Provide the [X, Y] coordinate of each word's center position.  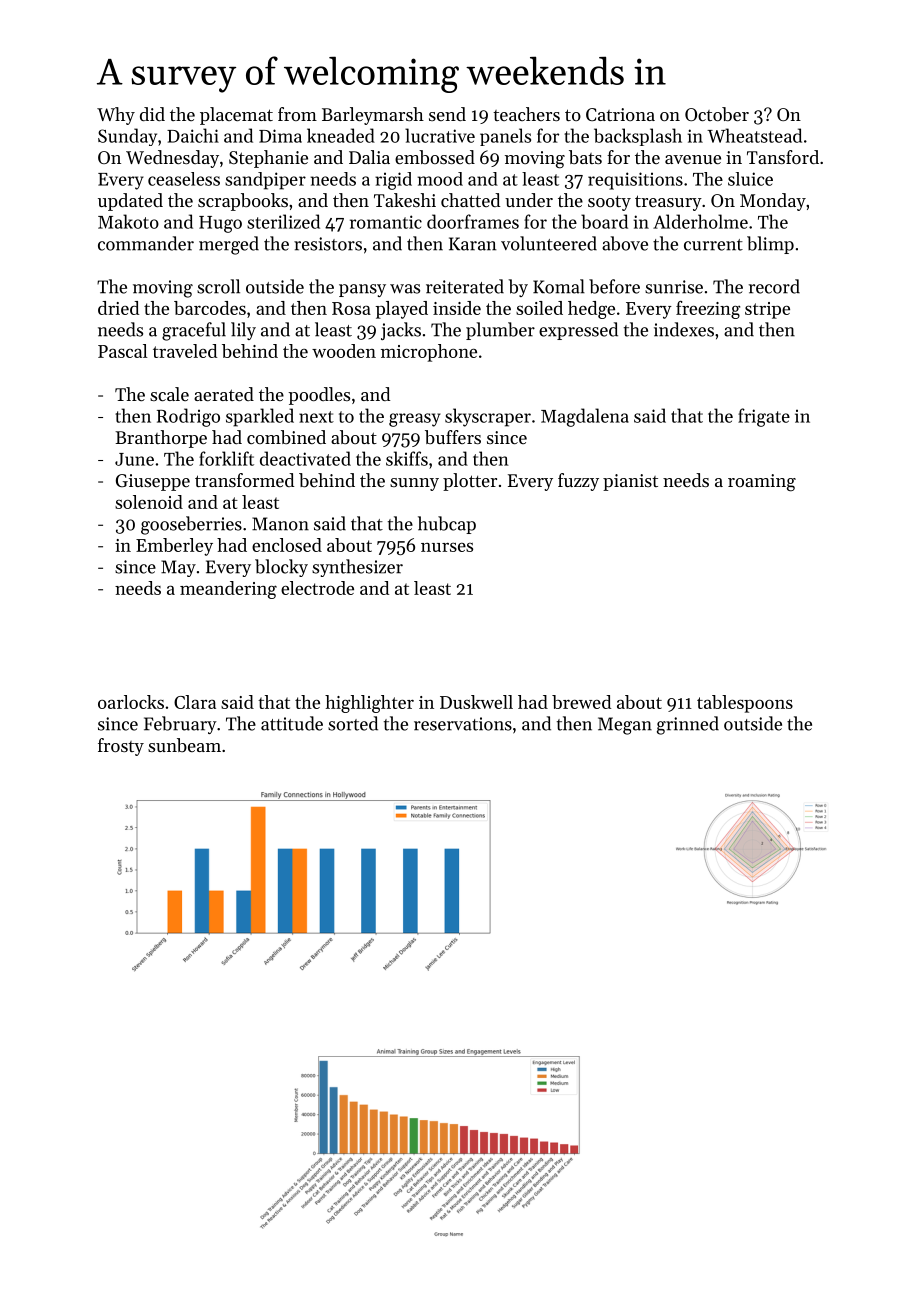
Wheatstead [754, 135]
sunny [414, 484]
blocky [281, 568]
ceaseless [184, 179]
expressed [578, 331]
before [614, 286]
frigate [764, 417]
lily [243, 331]
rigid [393, 181]
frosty [121, 747]
